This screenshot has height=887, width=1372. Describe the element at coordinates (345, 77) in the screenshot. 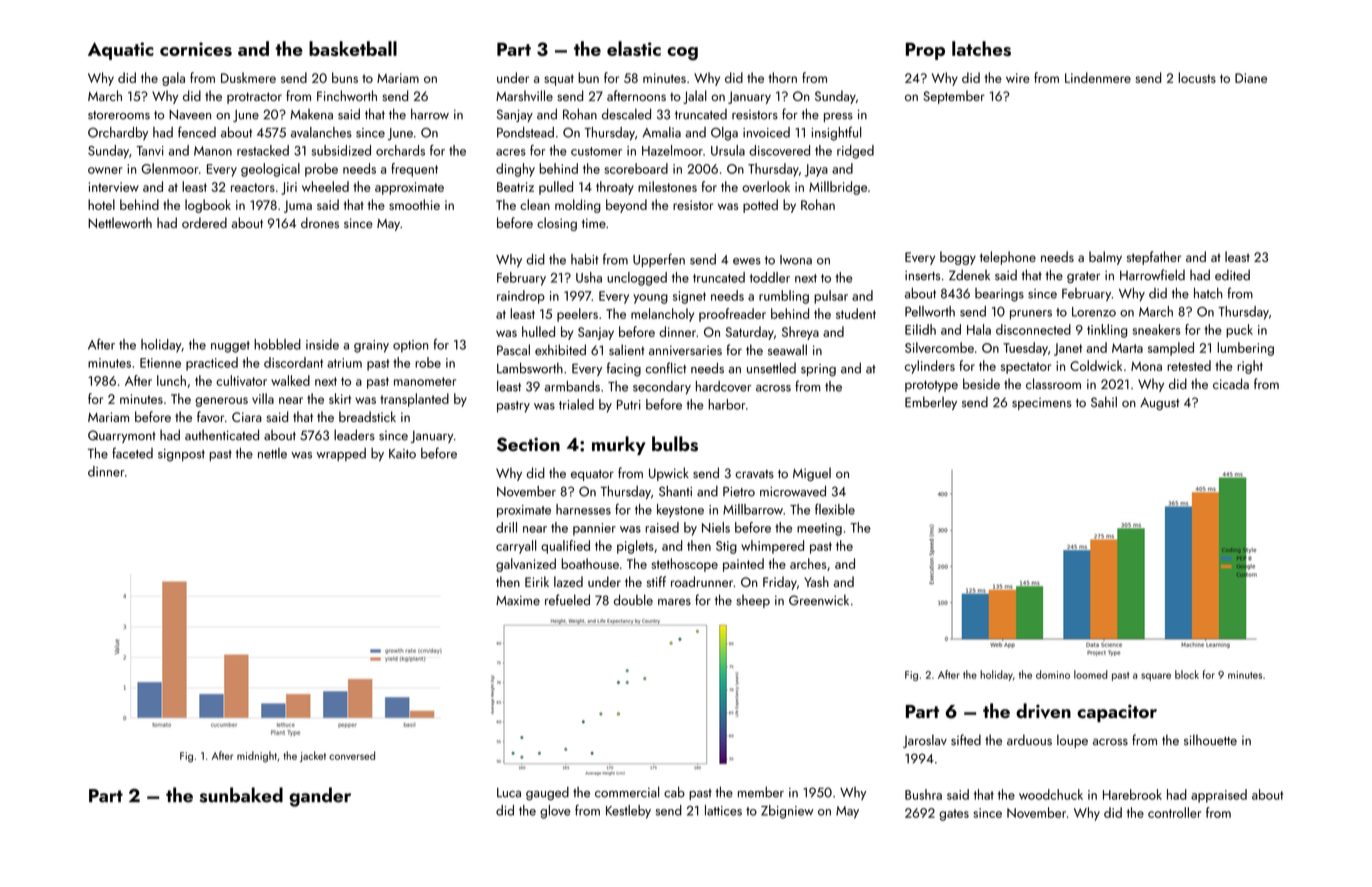

I see `buns` at that location.
